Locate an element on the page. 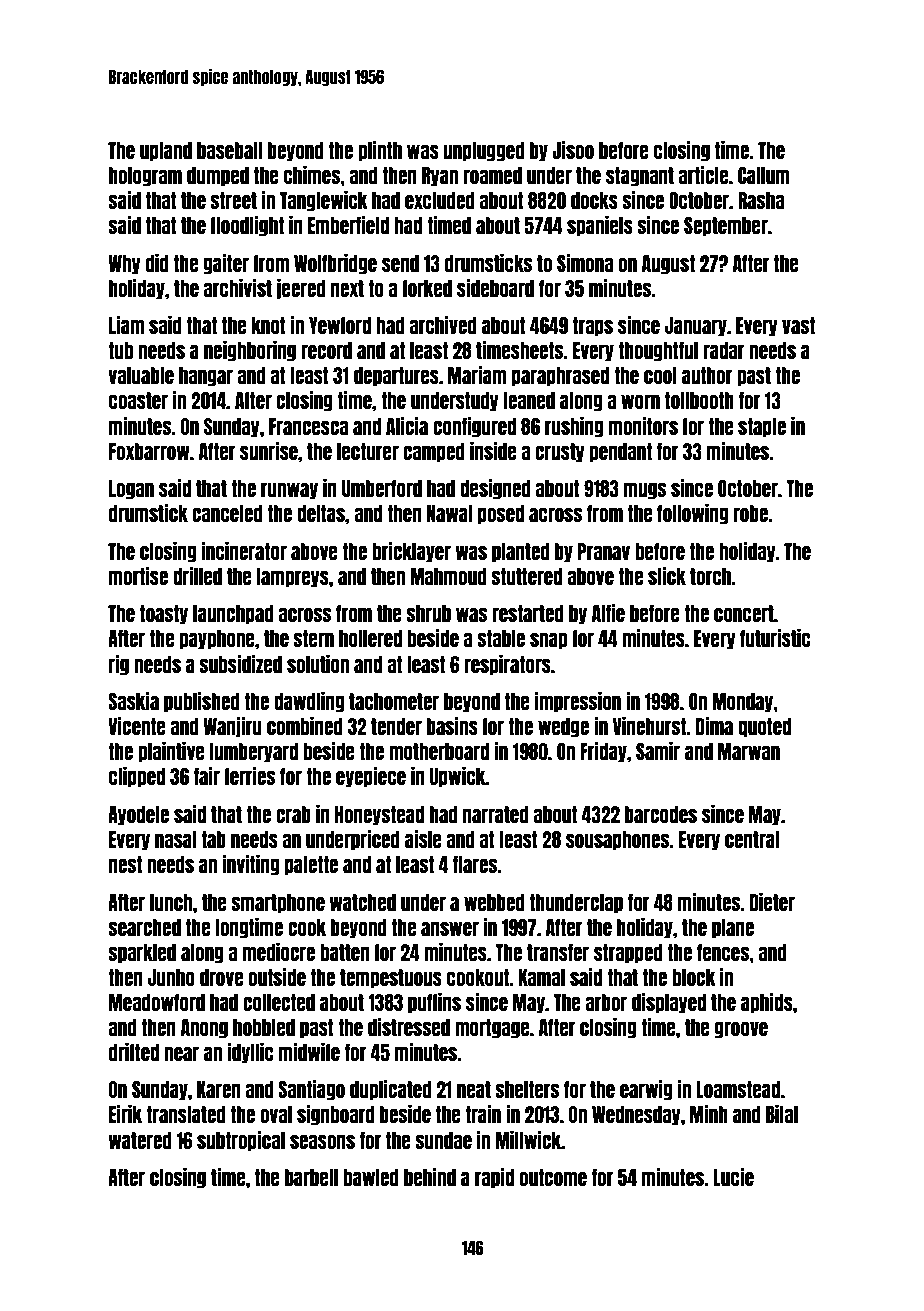 This page has height=1311, width=924. canceled is located at coordinates (227, 513).
